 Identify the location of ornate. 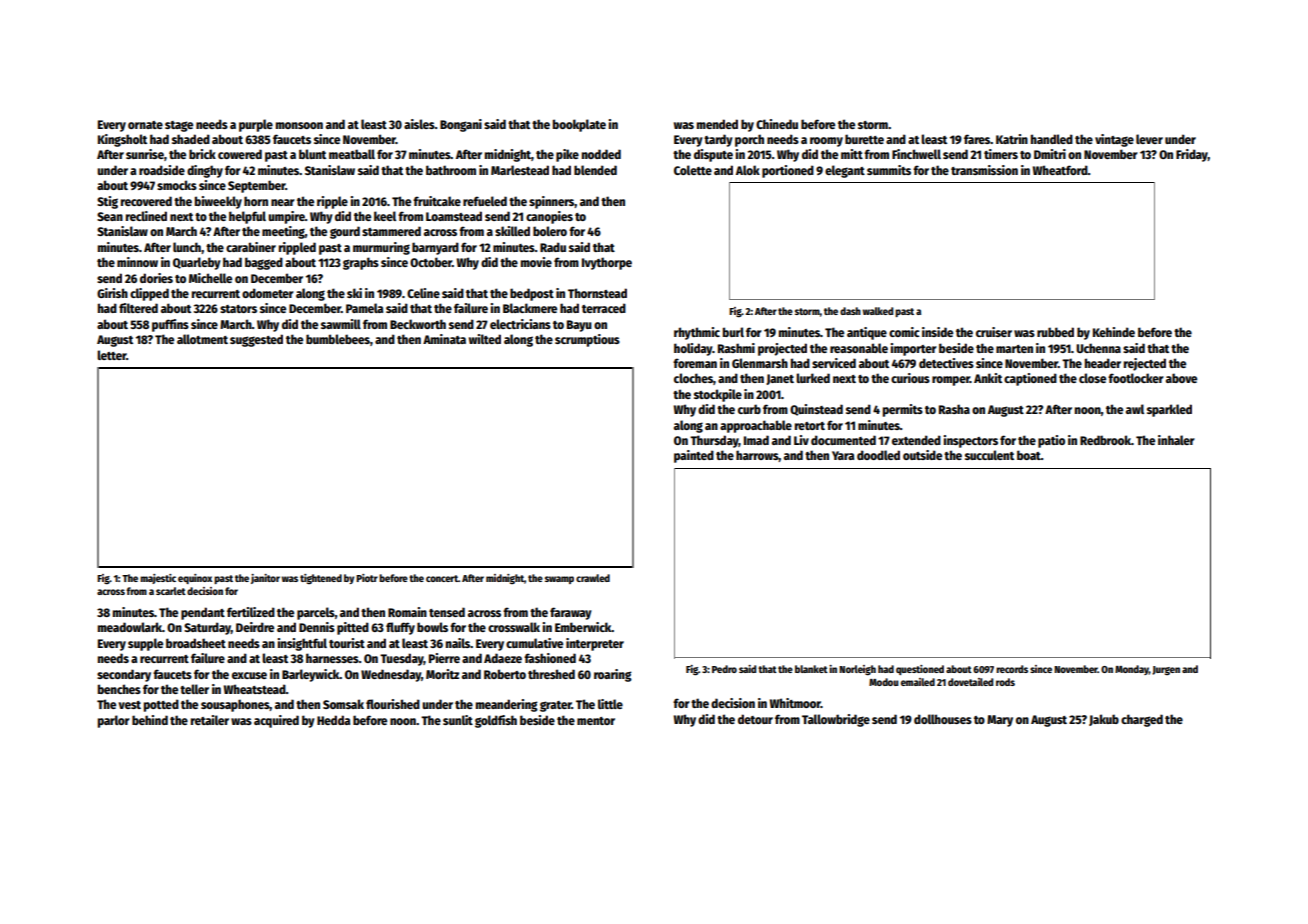
(145, 125).
